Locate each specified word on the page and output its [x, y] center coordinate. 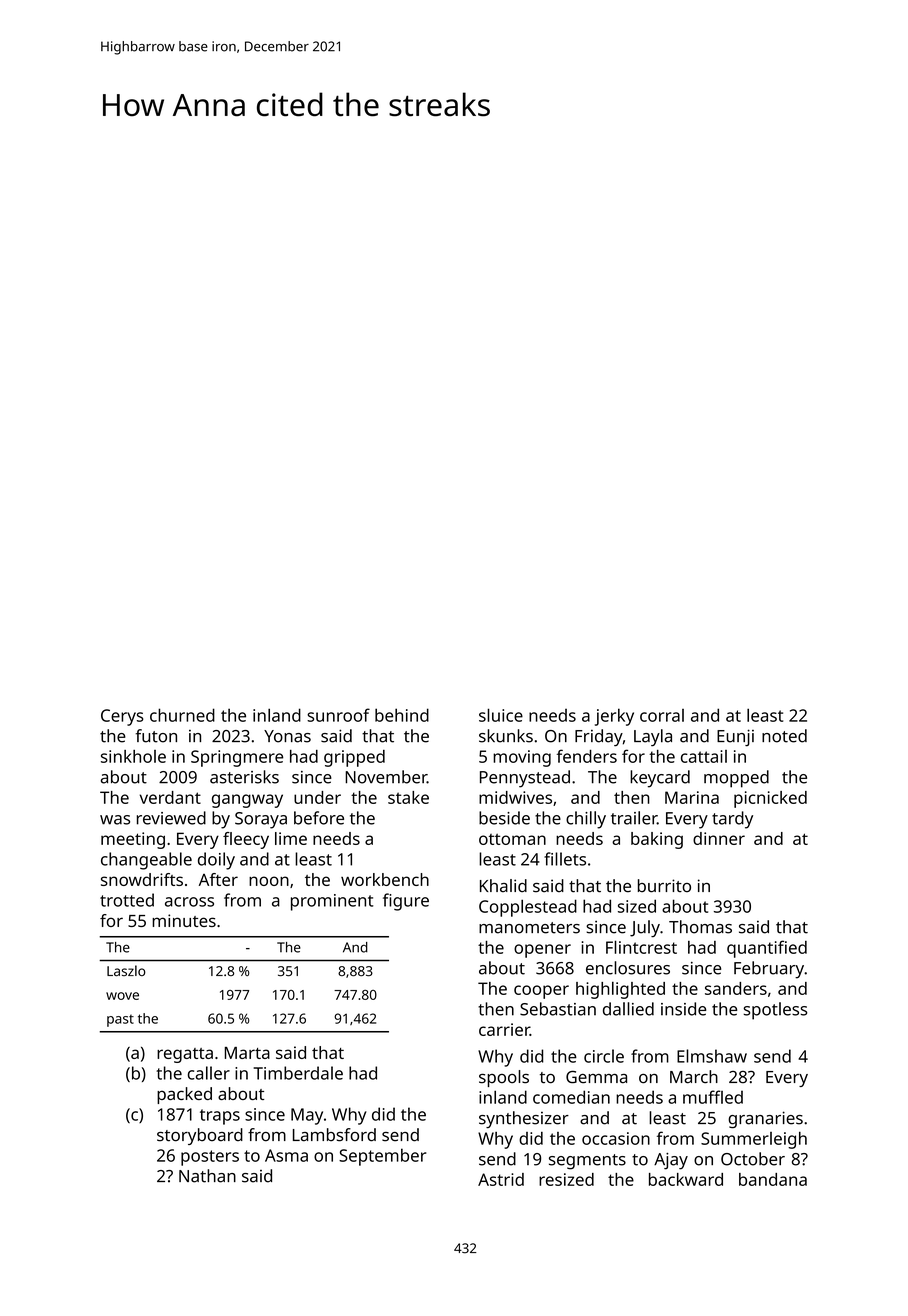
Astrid [501, 1179]
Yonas [287, 736]
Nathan [207, 1176]
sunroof [338, 715]
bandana [773, 1179]
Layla [653, 738]
